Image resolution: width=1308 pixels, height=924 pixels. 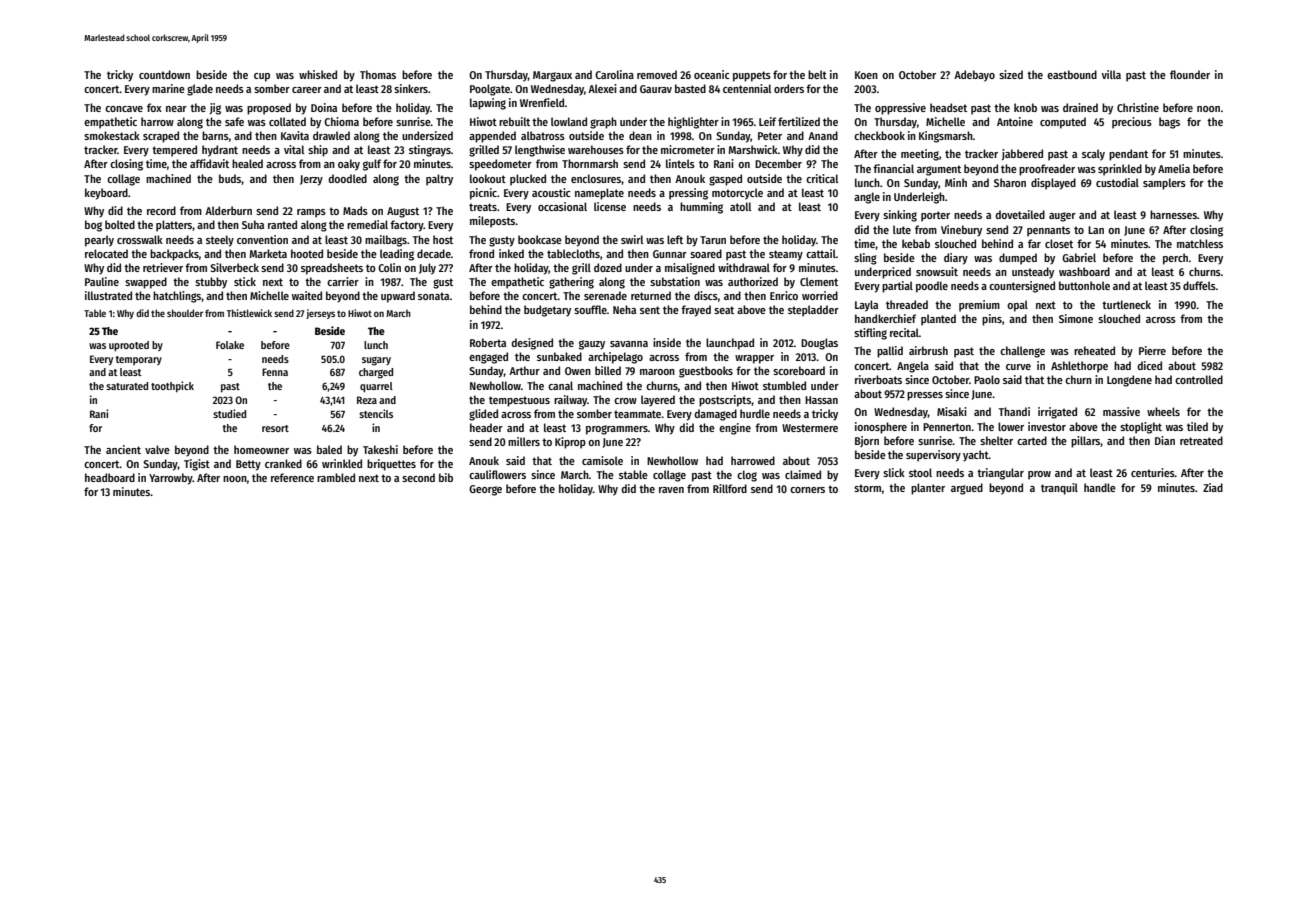 What do you see at coordinates (1072, 74) in the screenshot?
I see `eastbound` at bounding box center [1072, 74].
